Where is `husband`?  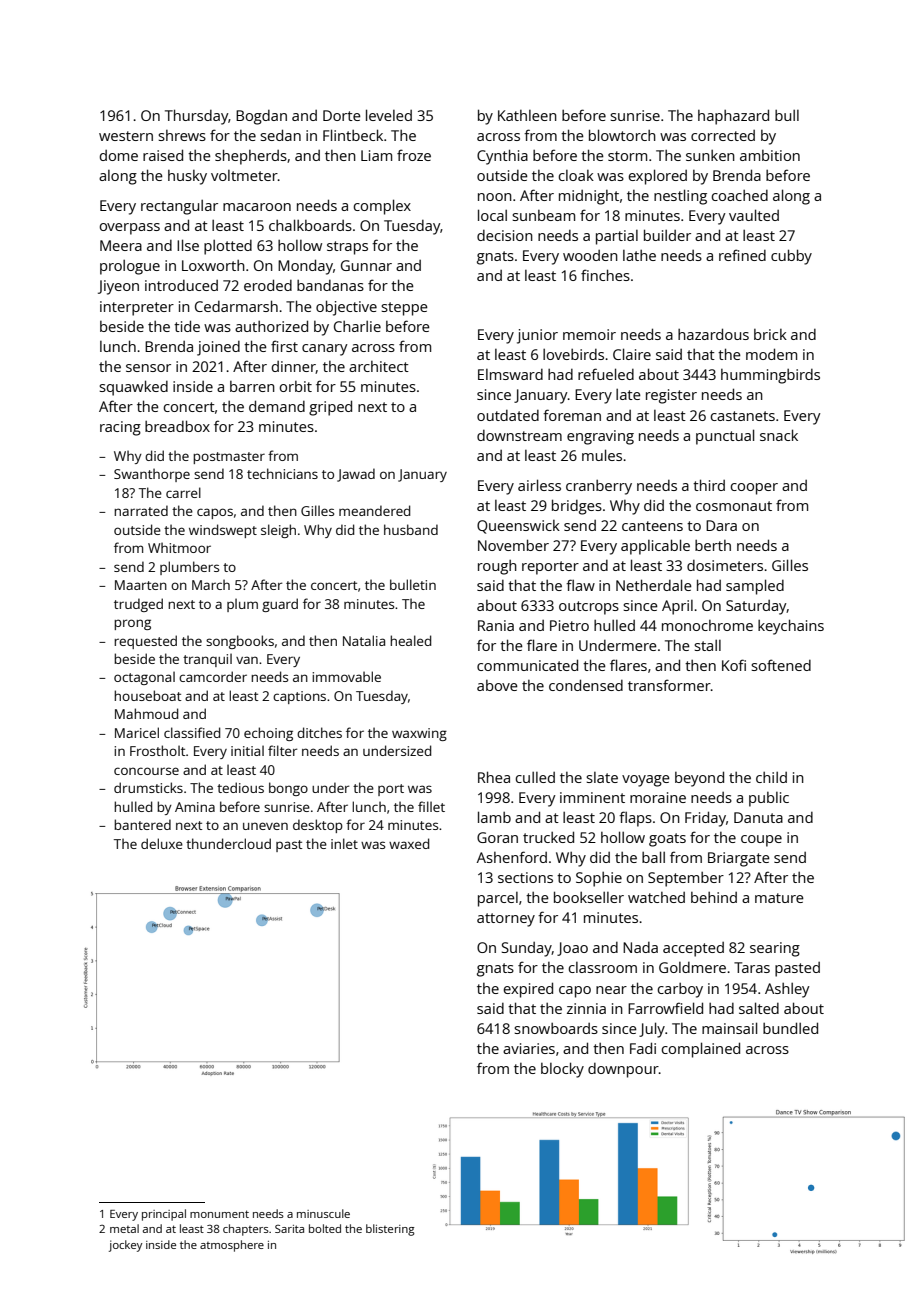 husband is located at coordinates (411, 529).
